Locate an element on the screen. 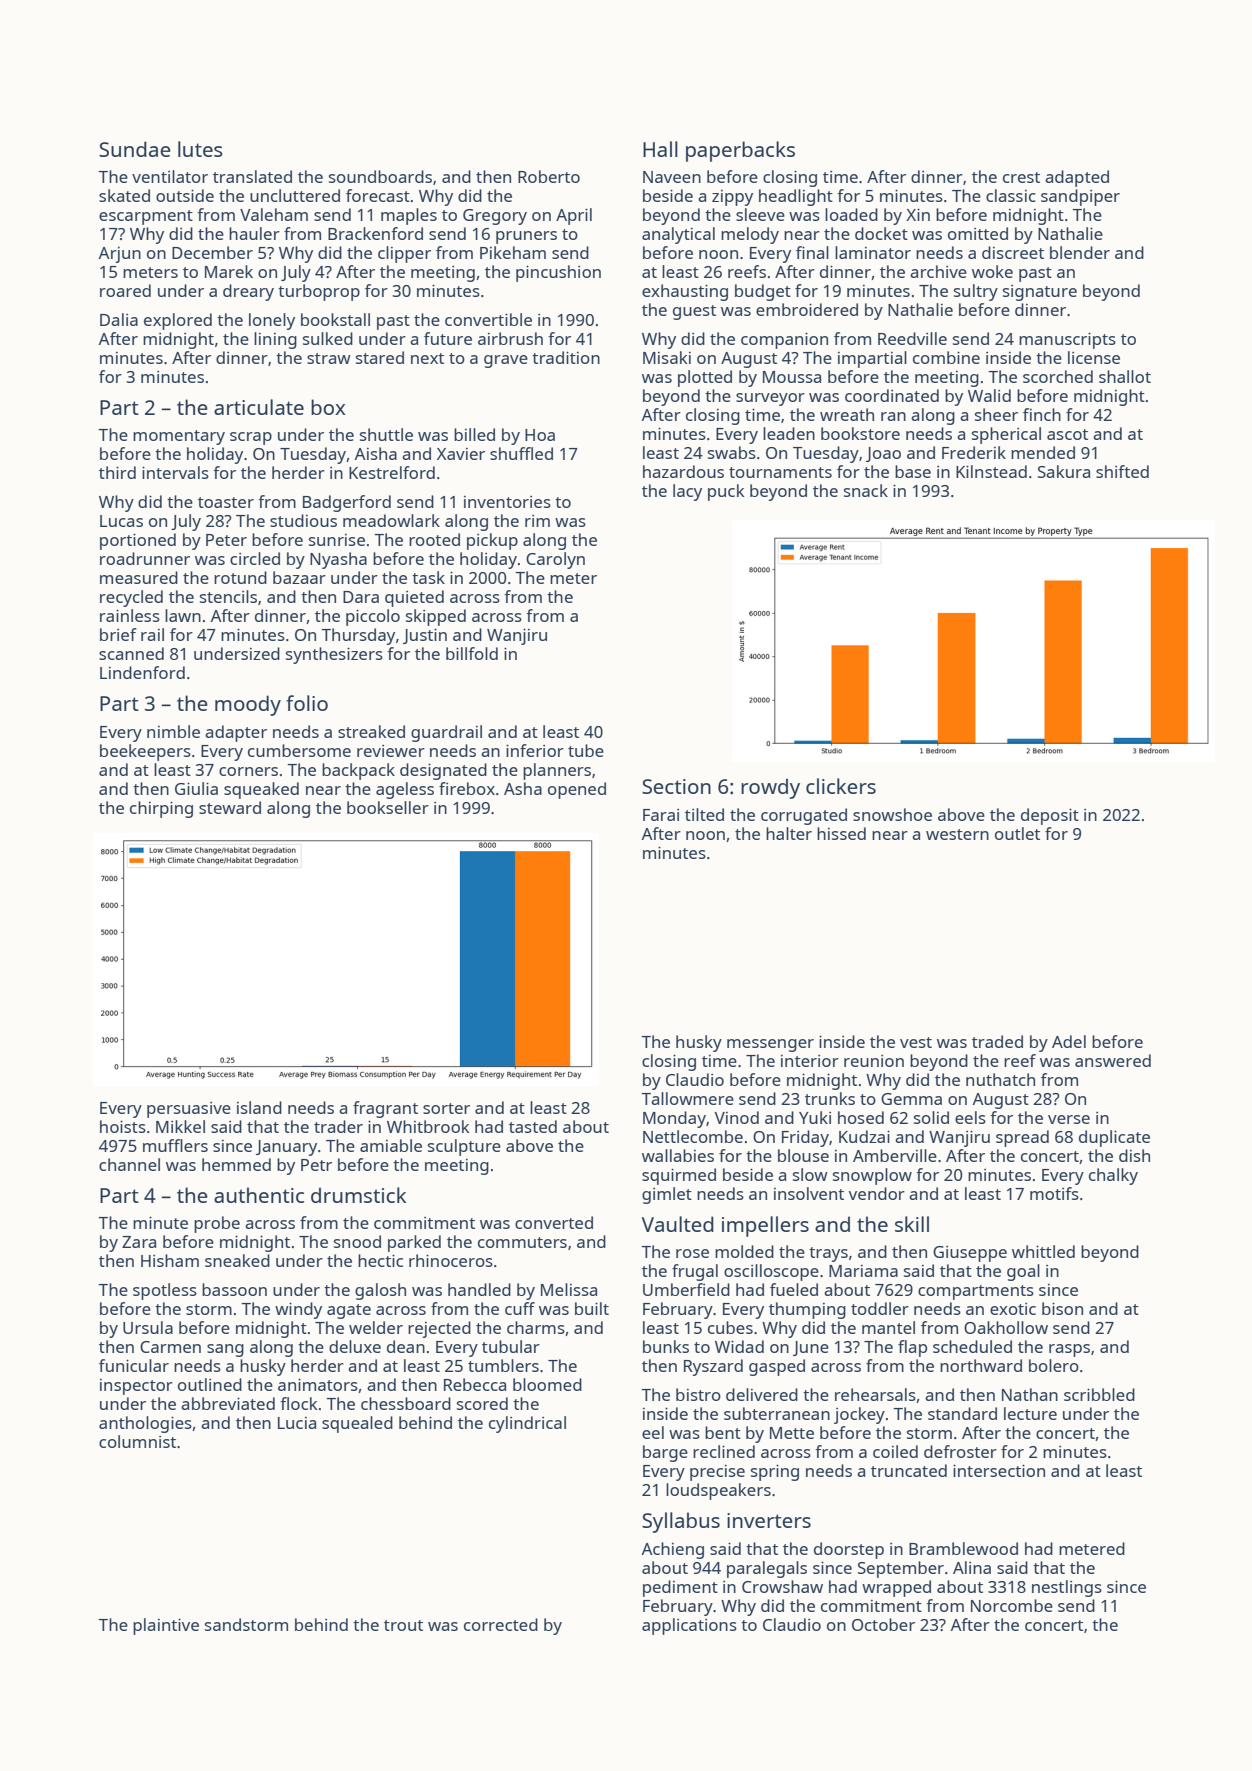  built is located at coordinates (592, 1308).
